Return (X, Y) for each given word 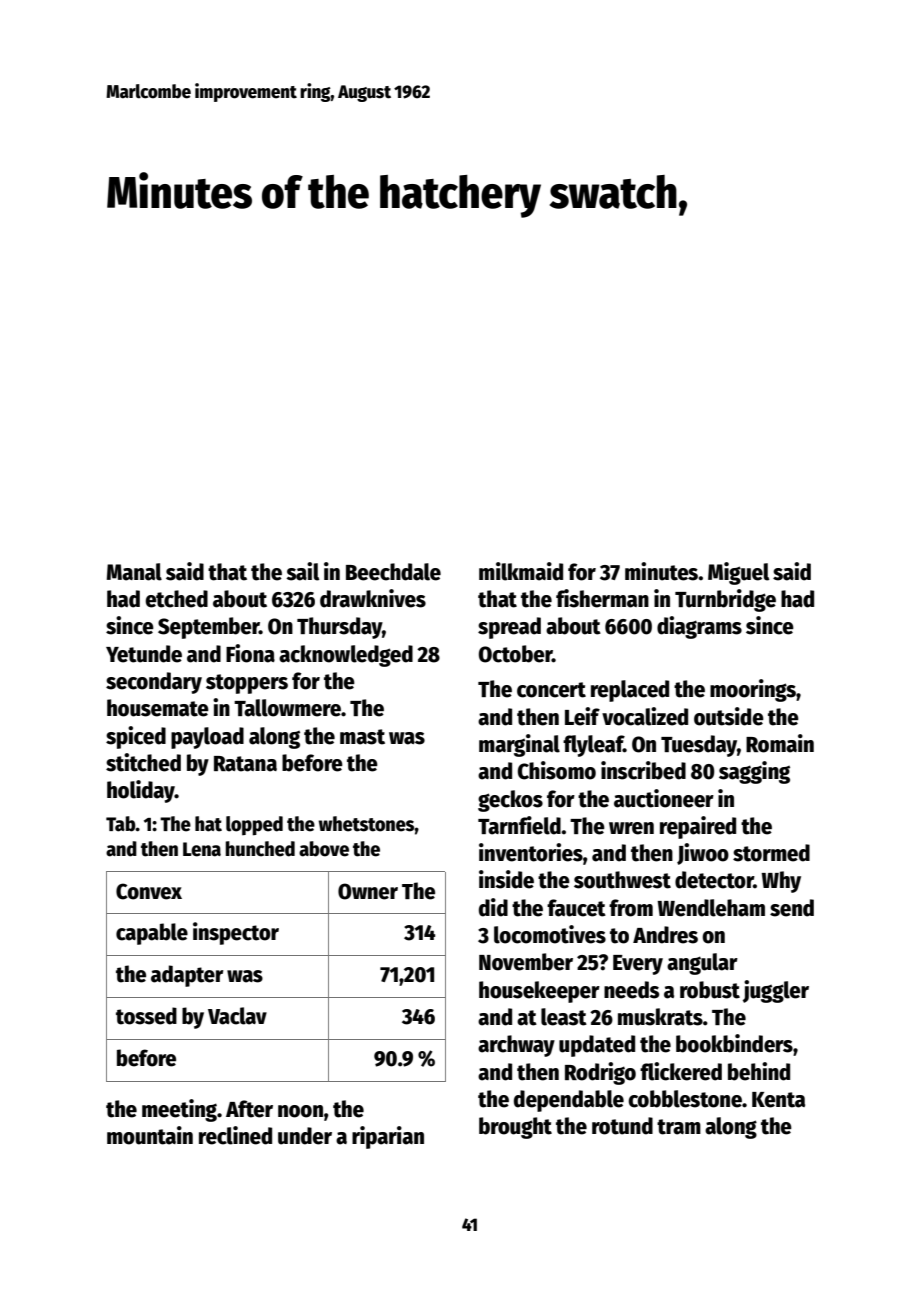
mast (362, 737)
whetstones (366, 824)
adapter (187, 976)
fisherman (602, 598)
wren (631, 828)
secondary (154, 683)
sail (302, 571)
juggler (776, 991)
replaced (630, 691)
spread (509, 628)
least (564, 1017)
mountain (150, 1135)
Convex (149, 891)
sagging (754, 772)
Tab (121, 824)
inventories (531, 852)
